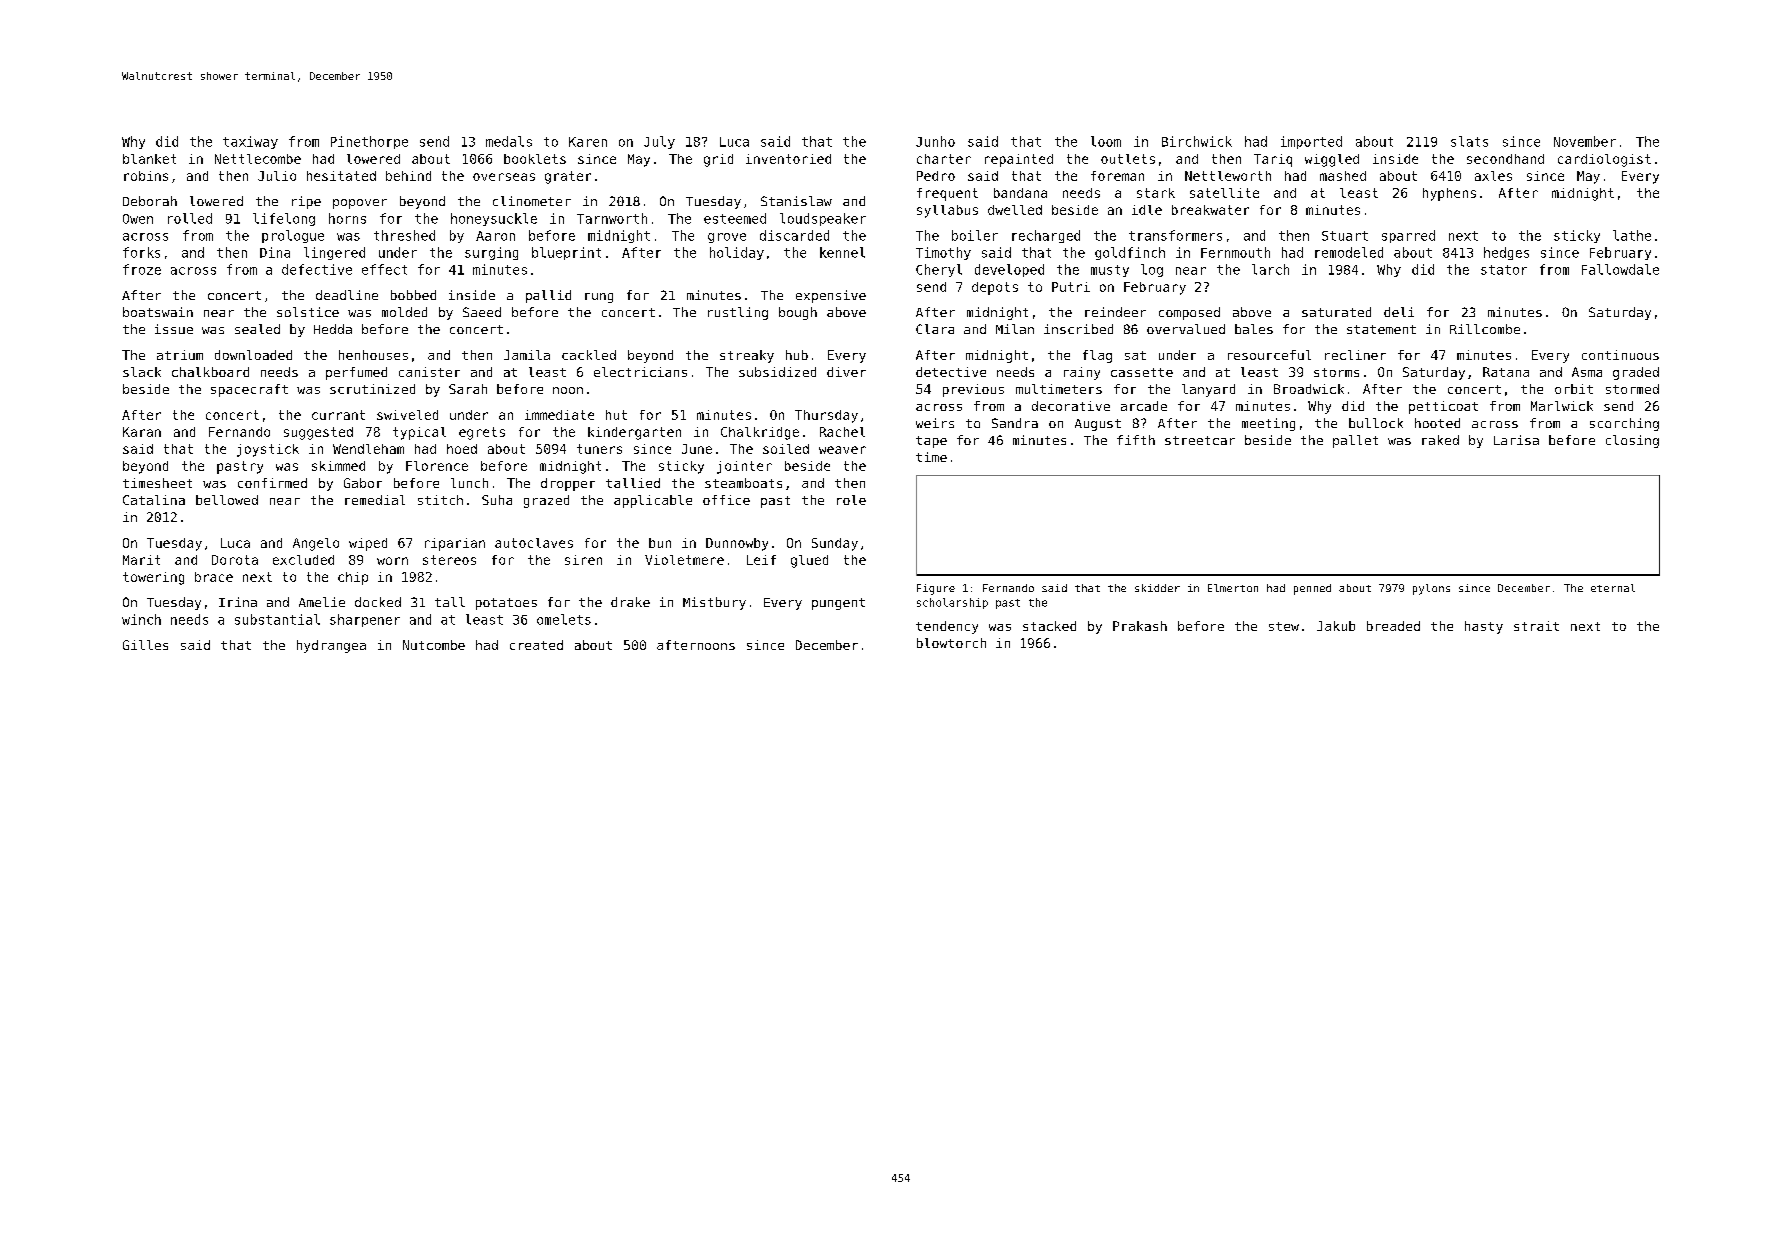 This image has height=1260, width=1782. What do you see at coordinates (536, 645) in the image?
I see `created` at bounding box center [536, 645].
